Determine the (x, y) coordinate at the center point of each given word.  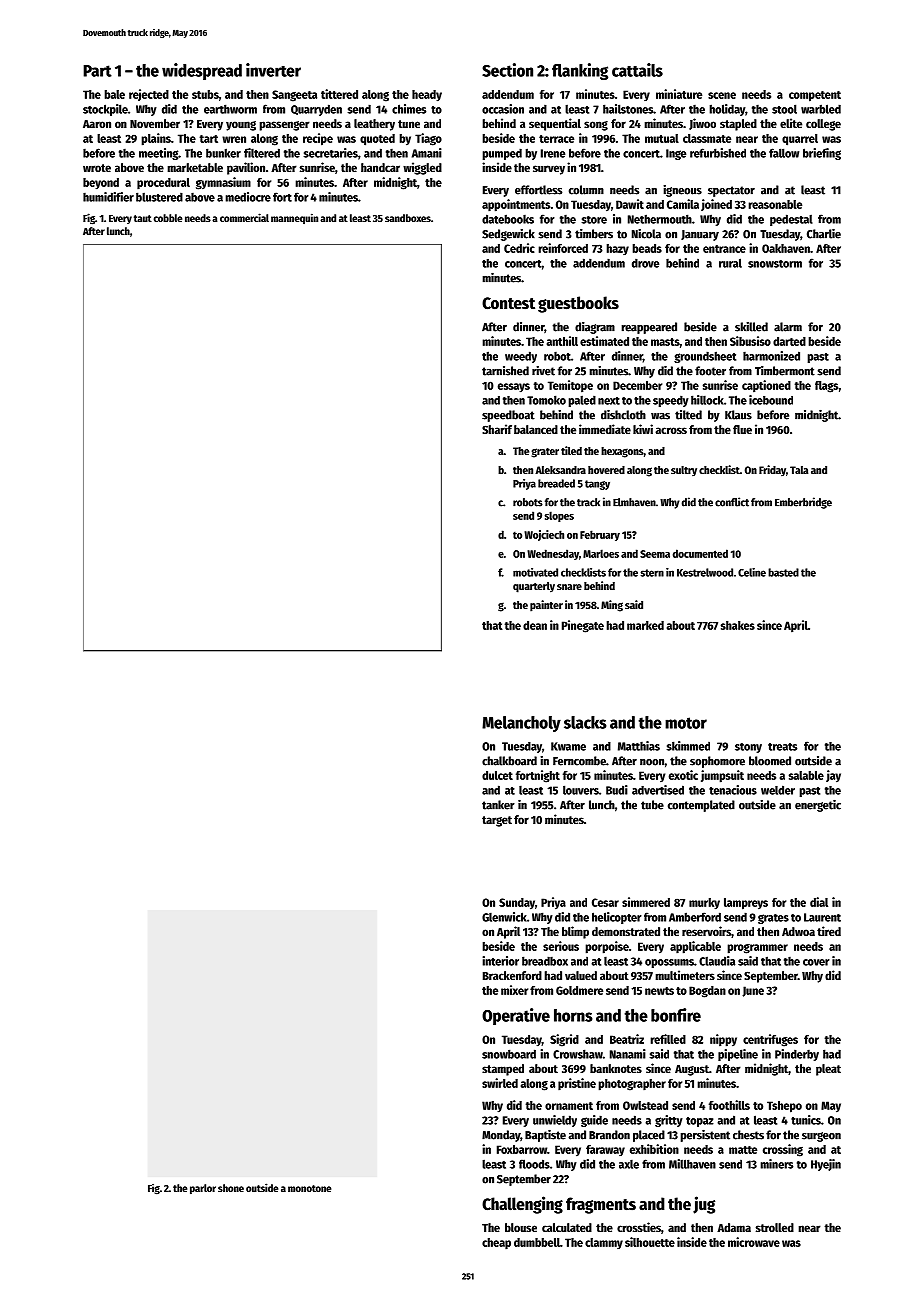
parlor (203, 1189)
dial (819, 902)
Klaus (738, 415)
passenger (284, 126)
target (497, 821)
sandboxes (408, 218)
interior (500, 961)
